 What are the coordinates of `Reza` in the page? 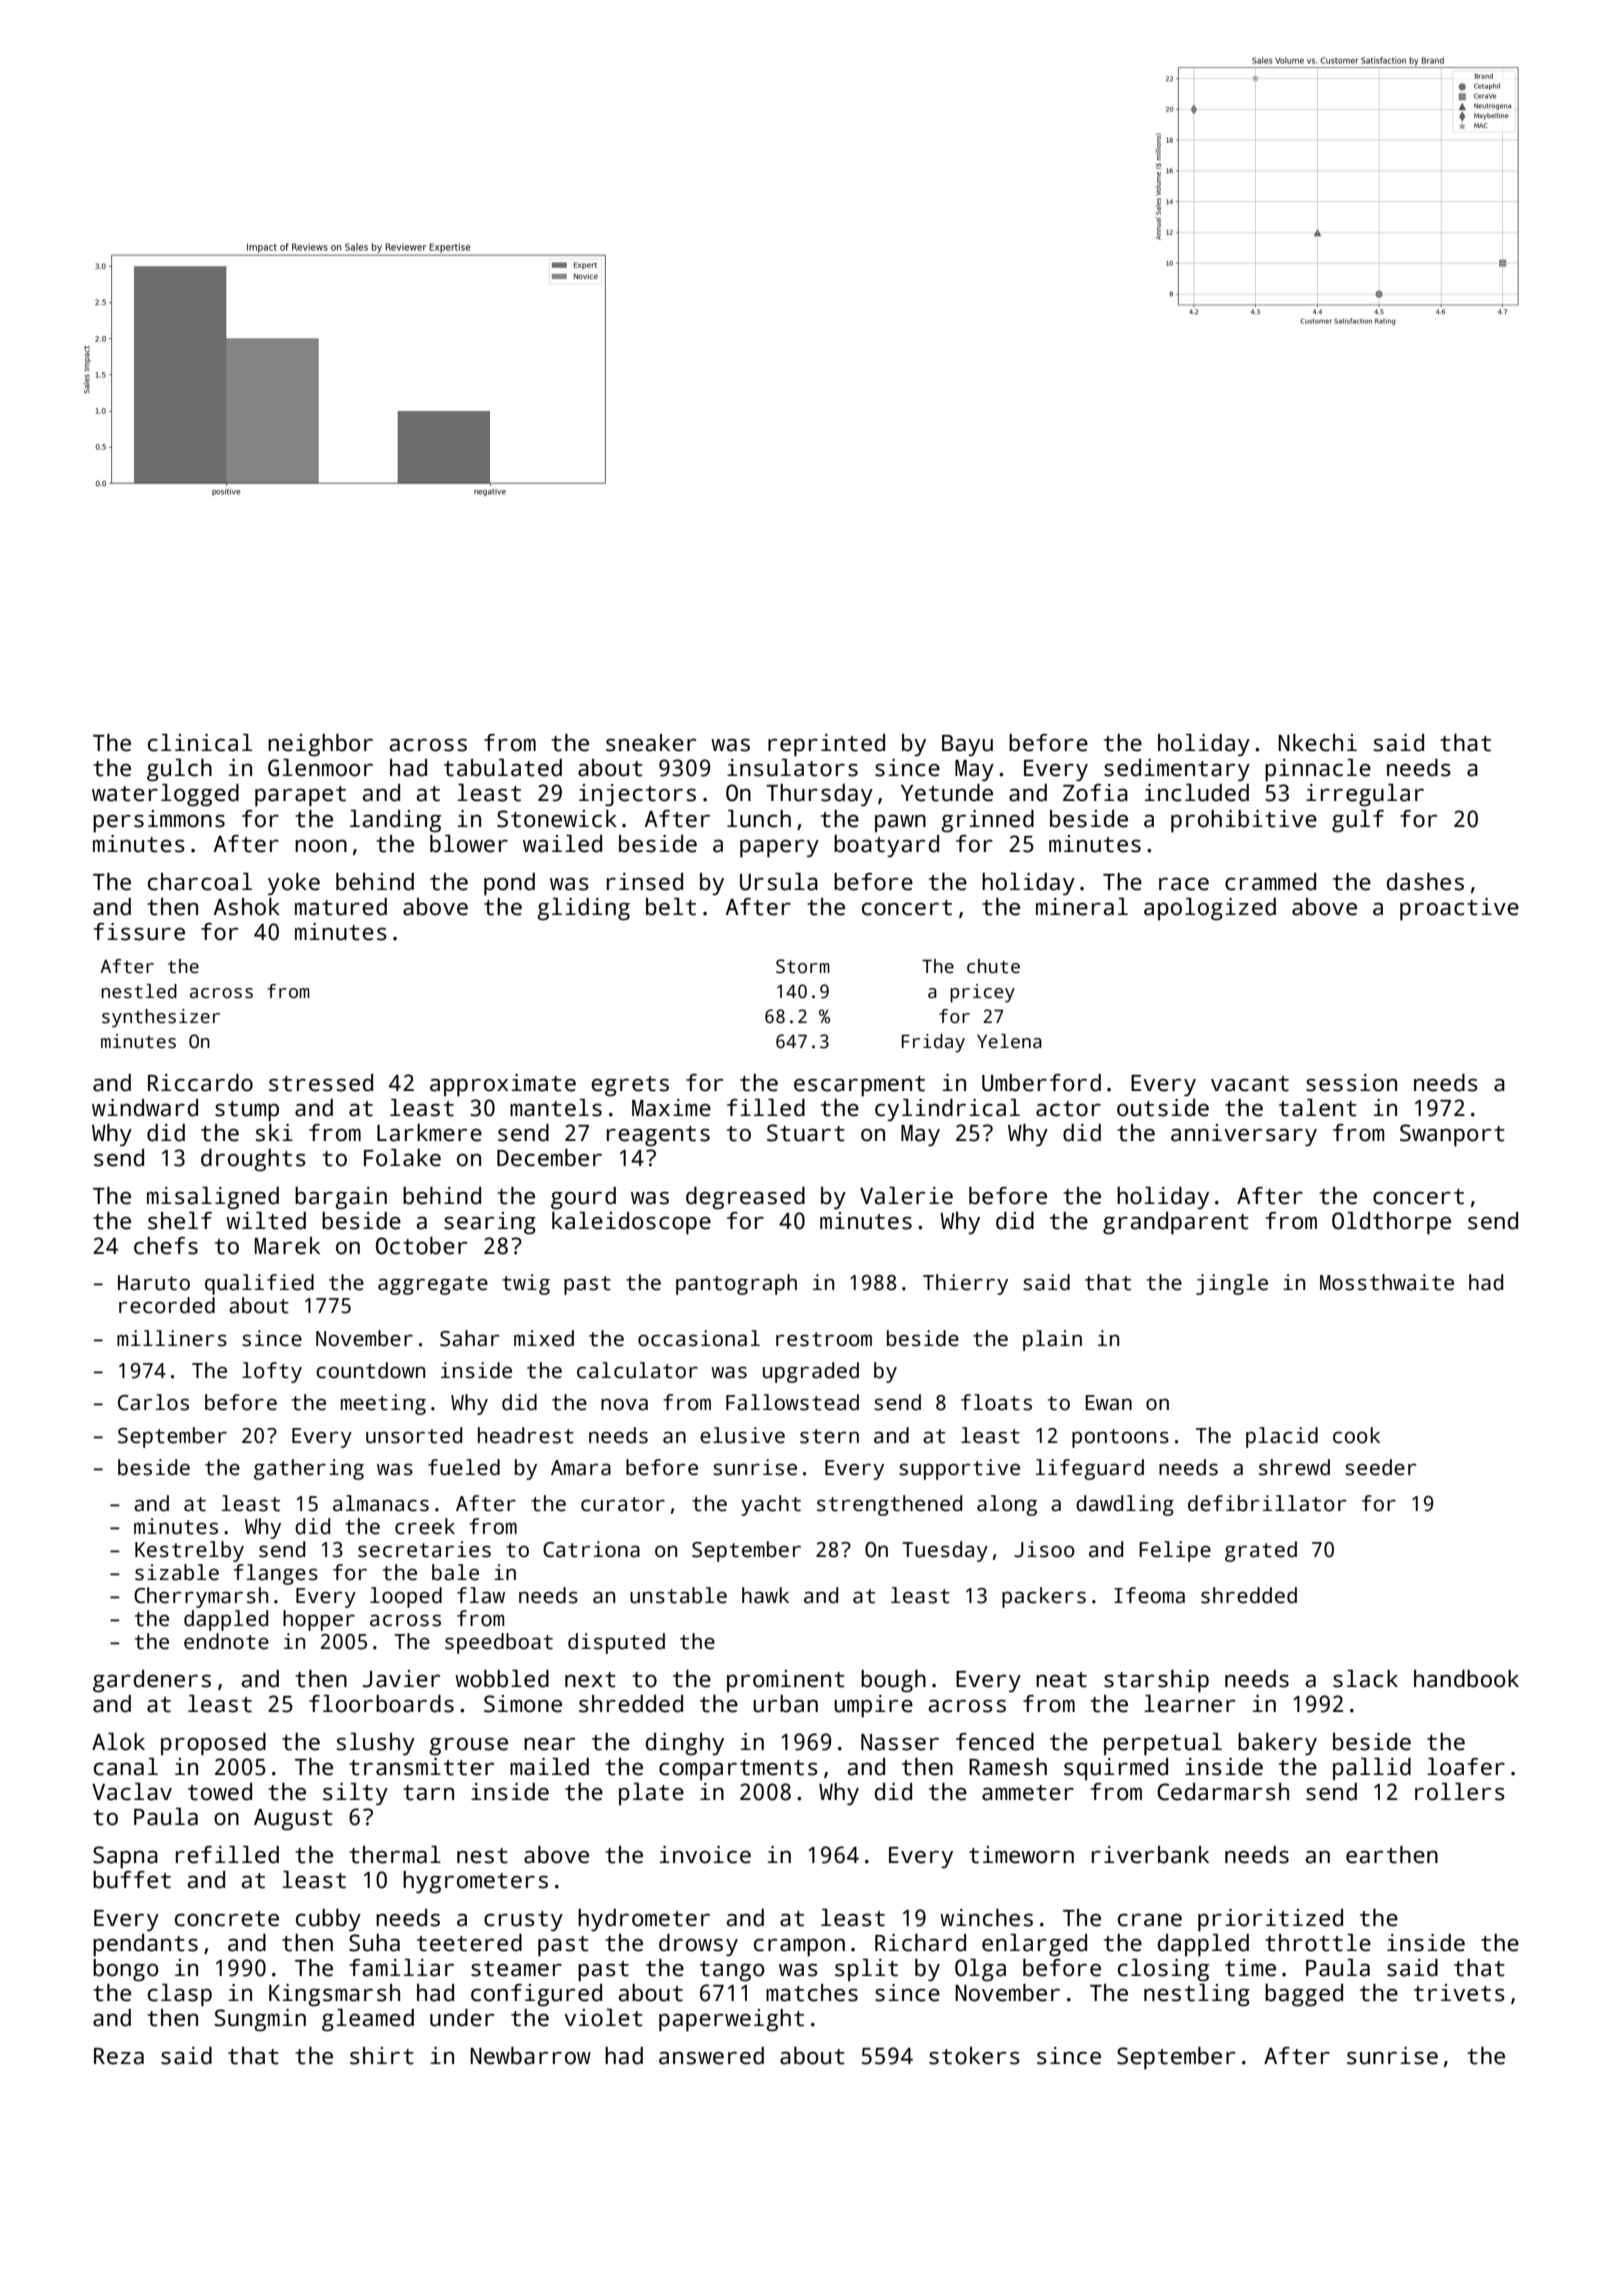 It's located at (119, 2056).
